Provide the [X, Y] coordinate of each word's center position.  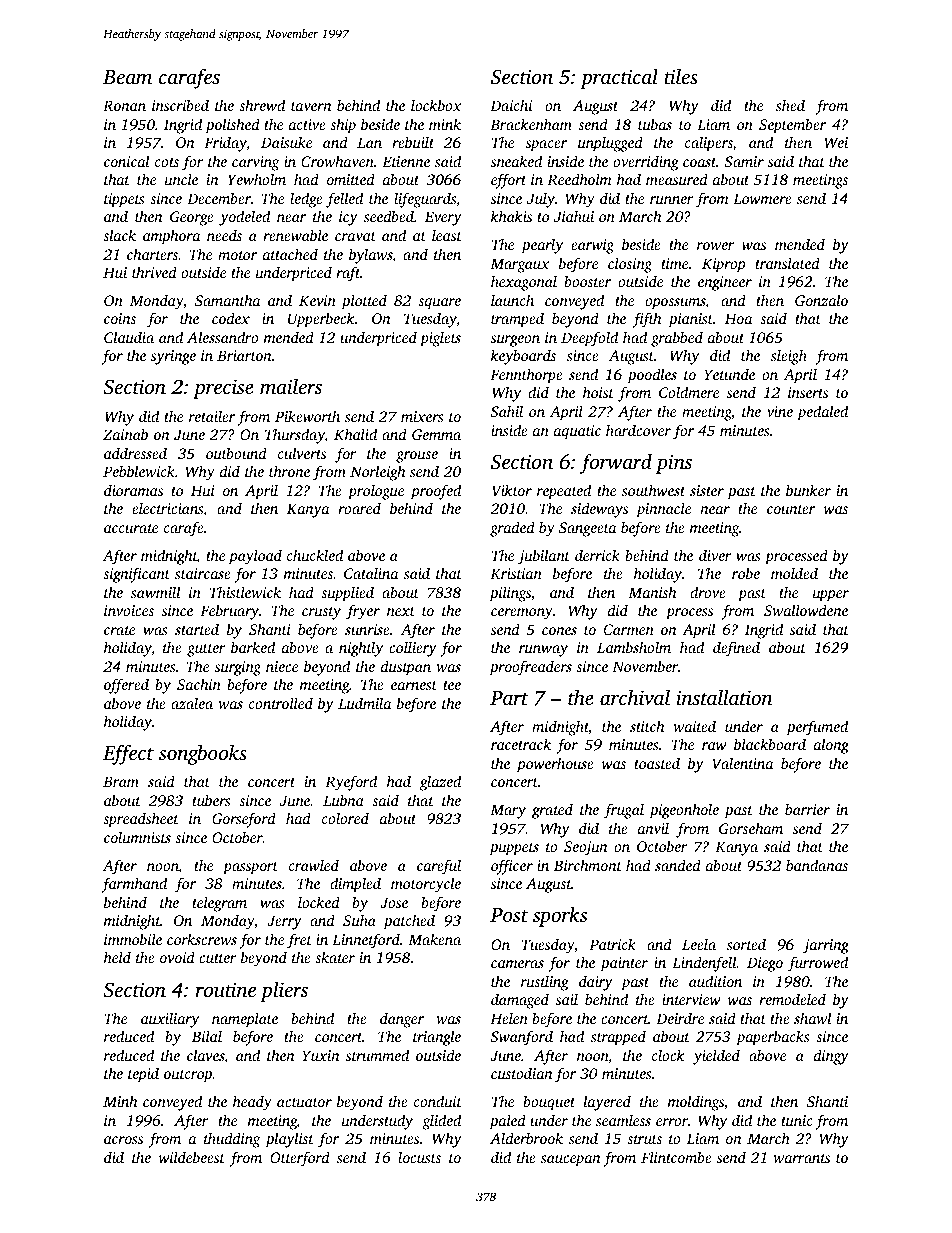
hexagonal [524, 283]
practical [619, 78]
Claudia [129, 337]
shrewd [262, 105]
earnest [414, 685]
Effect [128, 754]
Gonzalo [821, 300]
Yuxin [321, 1055]
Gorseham [751, 828]
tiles [681, 76]
